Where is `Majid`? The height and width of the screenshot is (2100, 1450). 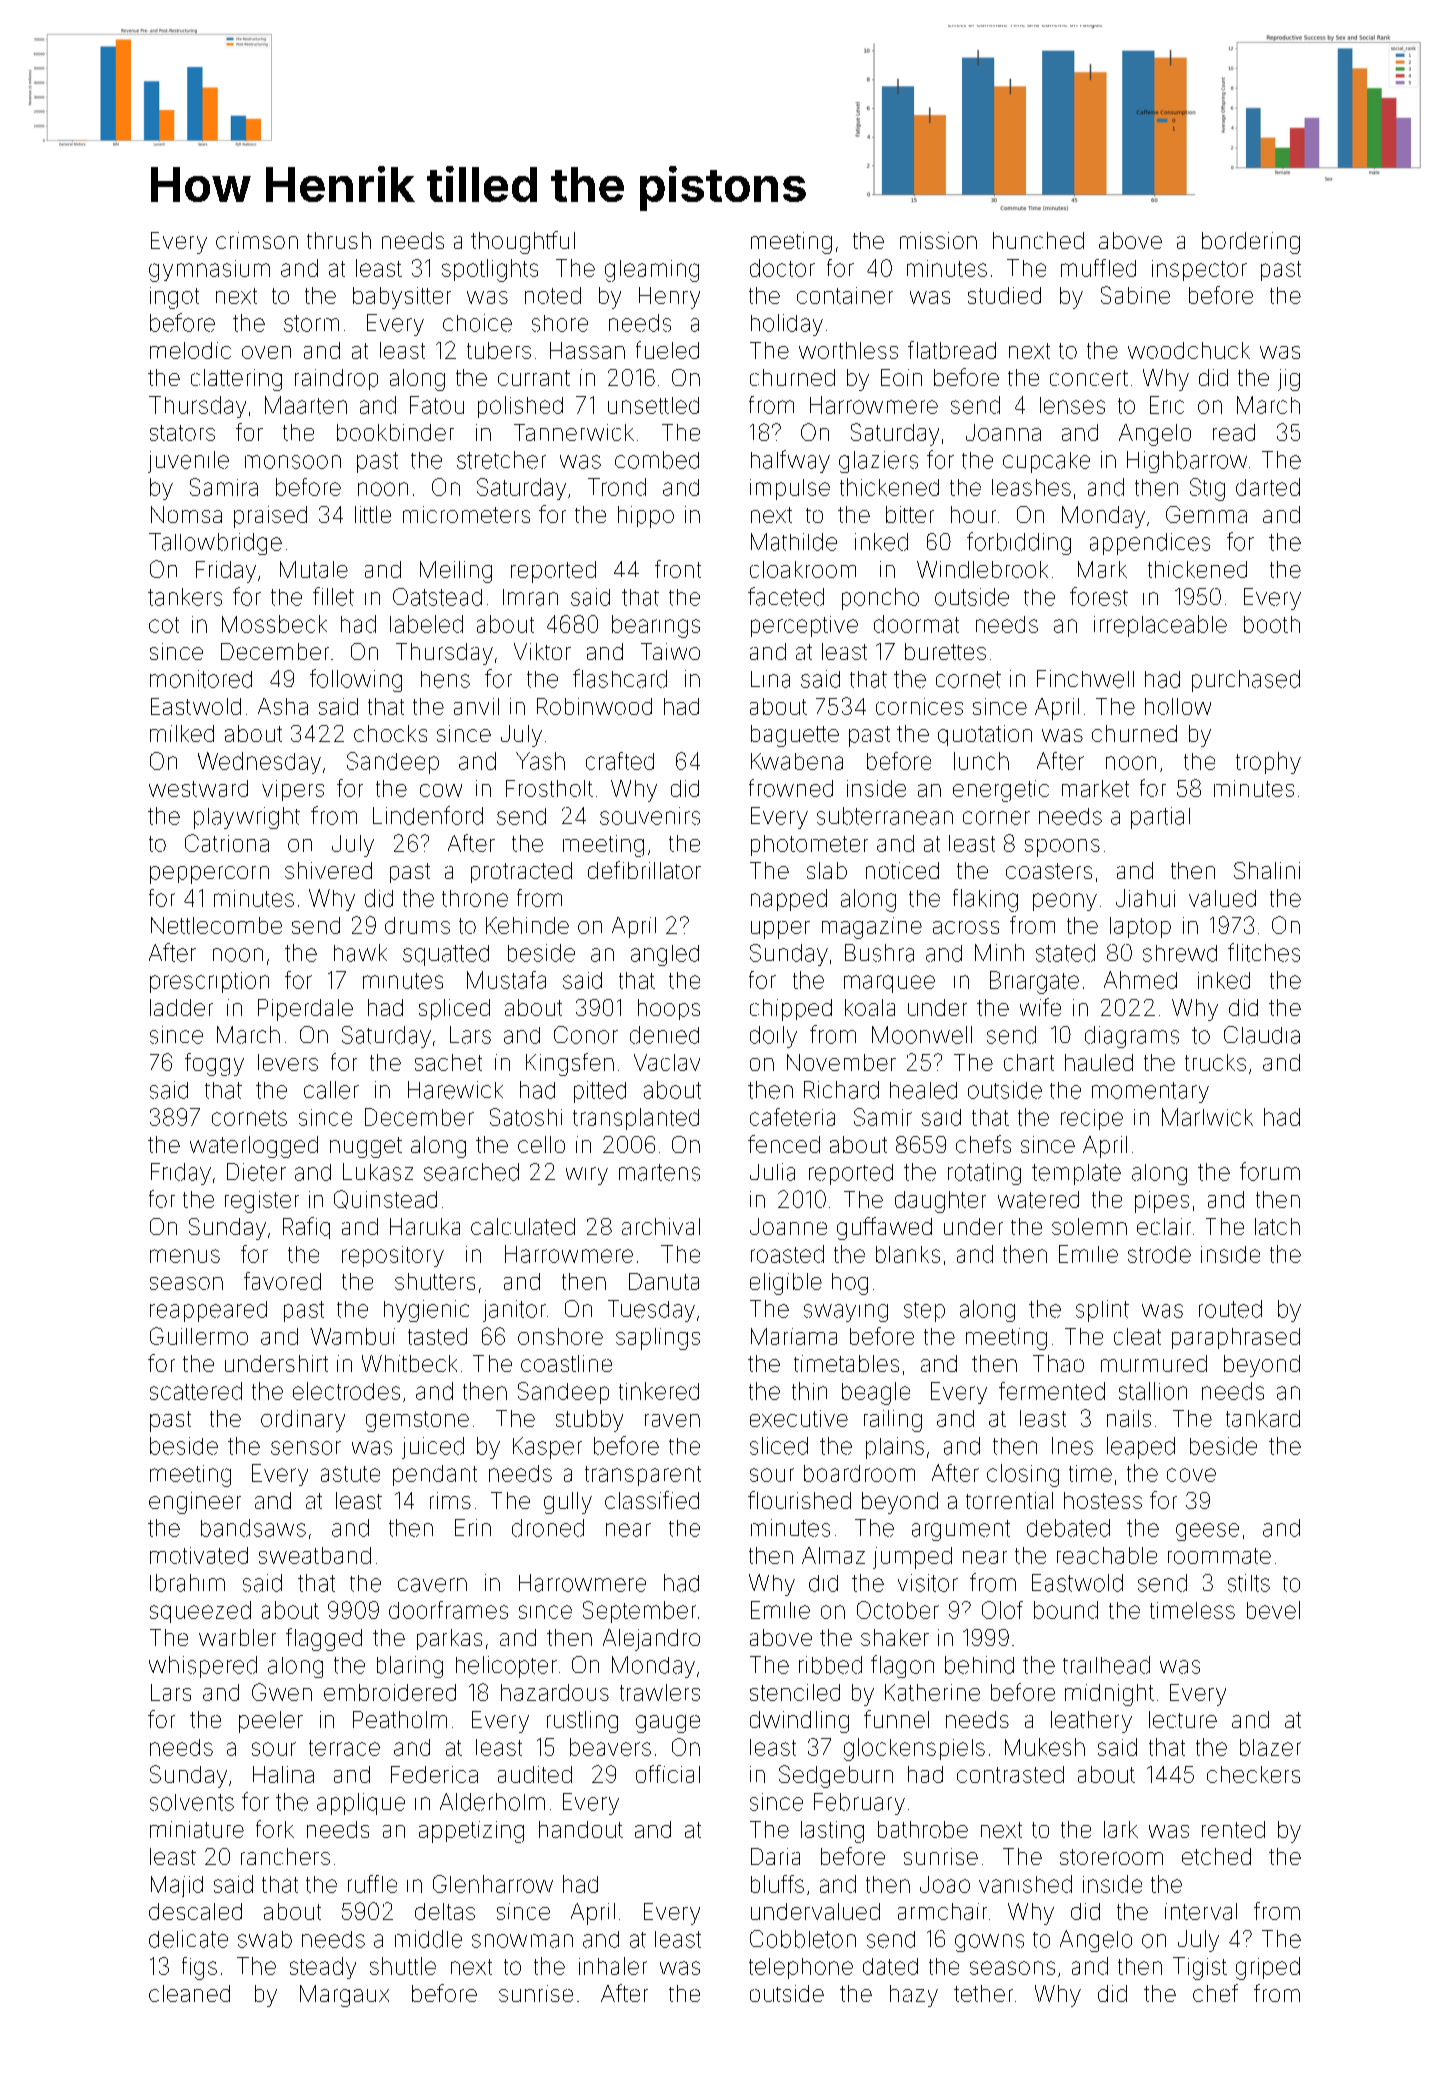 Majid is located at coordinates (177, 1886).
